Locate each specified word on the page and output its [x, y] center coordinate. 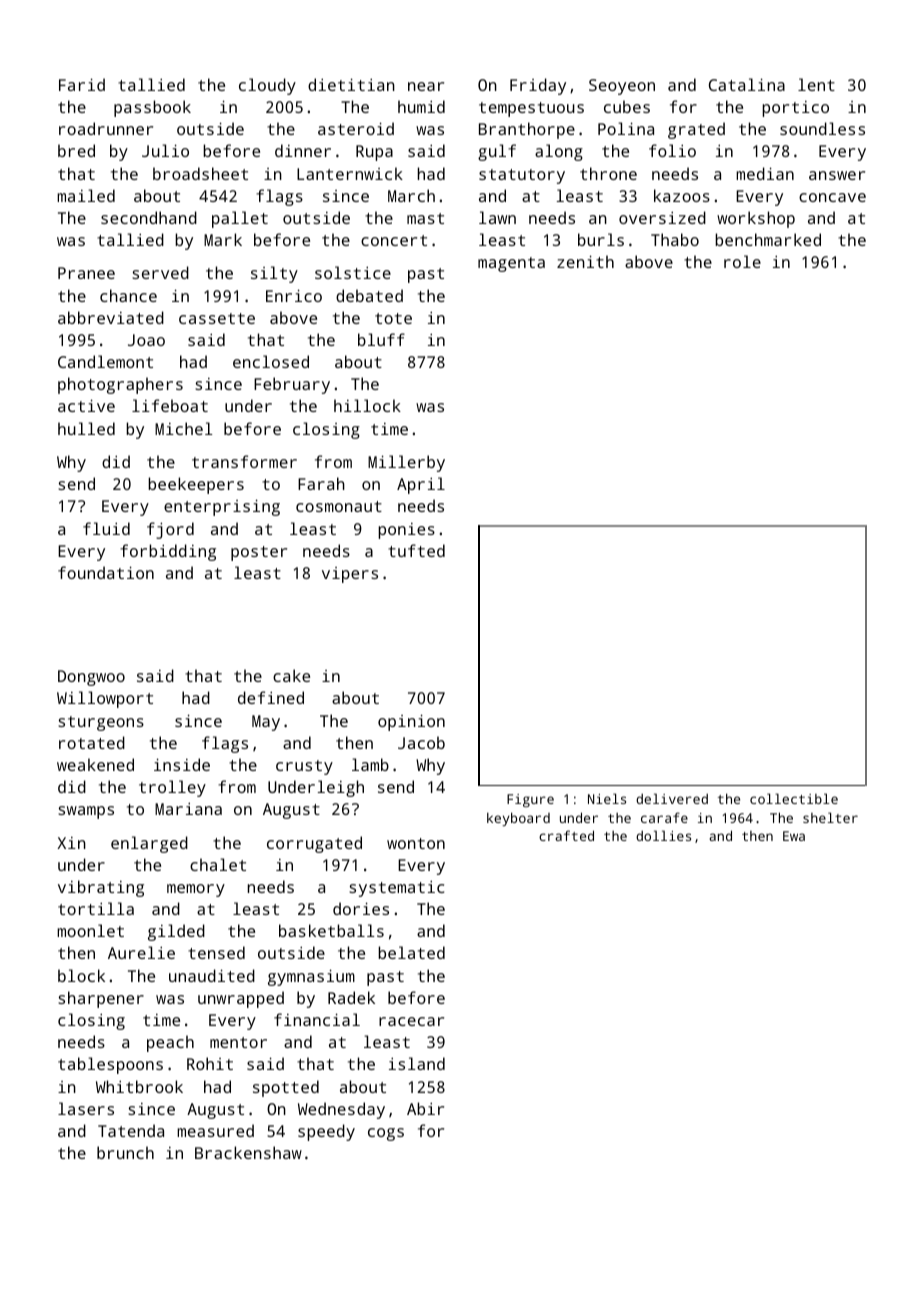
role [742, 261]
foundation [106, 572]
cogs [386, 1134]
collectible [794, 798]
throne [608, 173]
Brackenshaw [248, 1152]
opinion [411, 722]
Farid [82, 84]
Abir [425, 1108]
